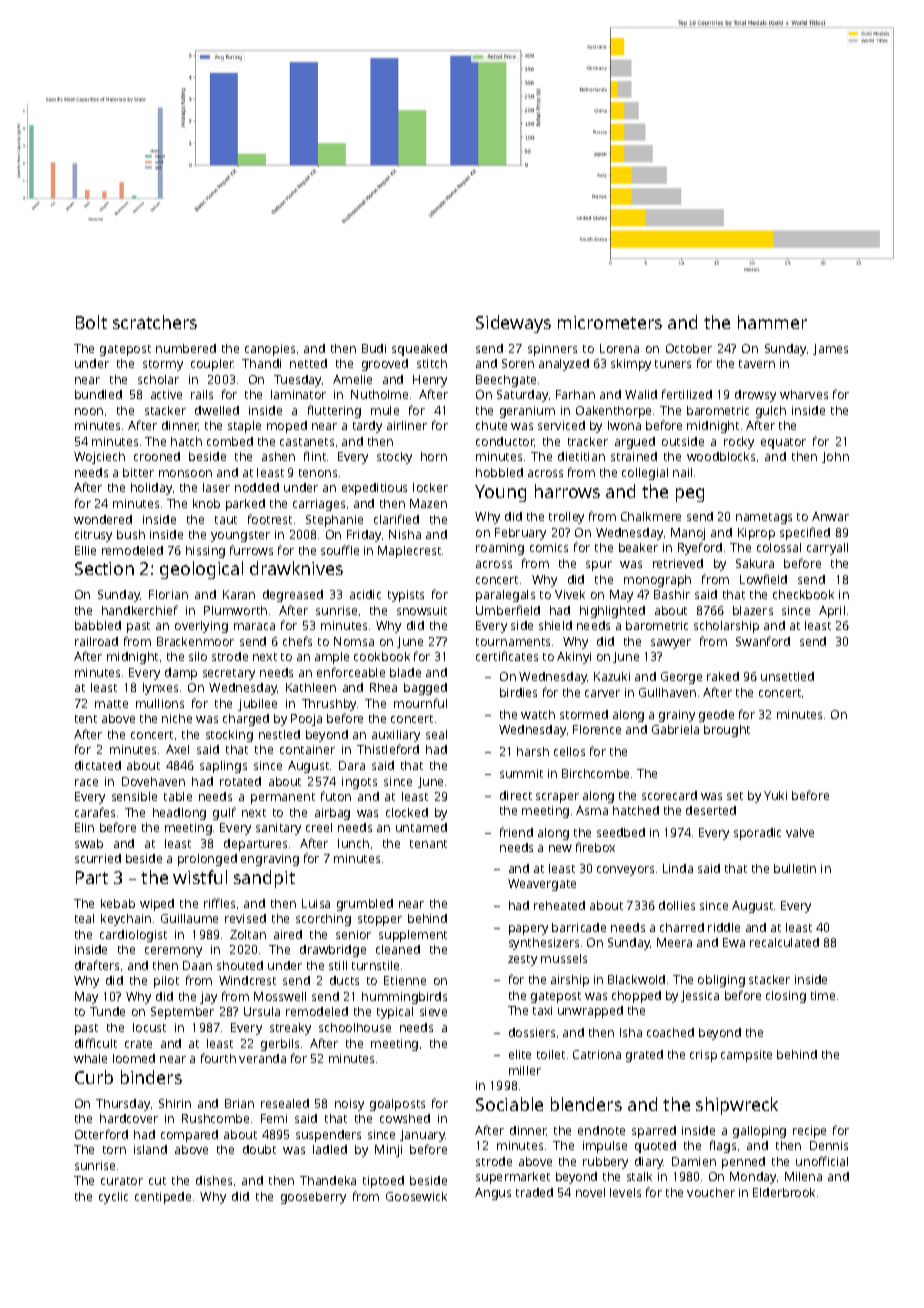 The image size is (924, 1308). What do you see at coordinates (91, 322) in the screenshot?
I see `Bolt` at bounding box center [91, 322].
